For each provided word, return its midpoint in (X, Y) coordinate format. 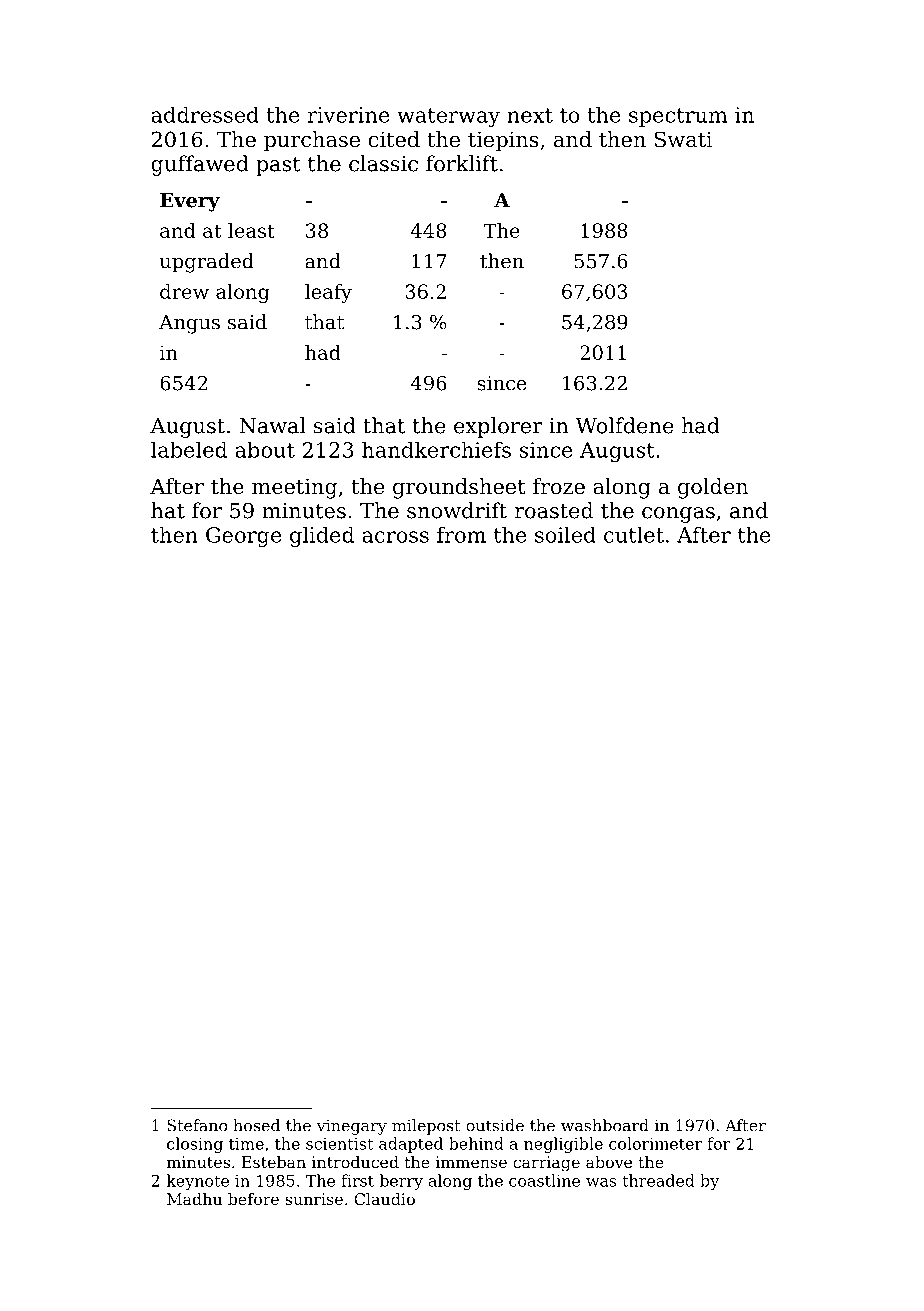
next (530, 115)
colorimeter (655, 1143)
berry (401, 1182)
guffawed (200, 165)
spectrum (678, 117)
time (246, 1144)
